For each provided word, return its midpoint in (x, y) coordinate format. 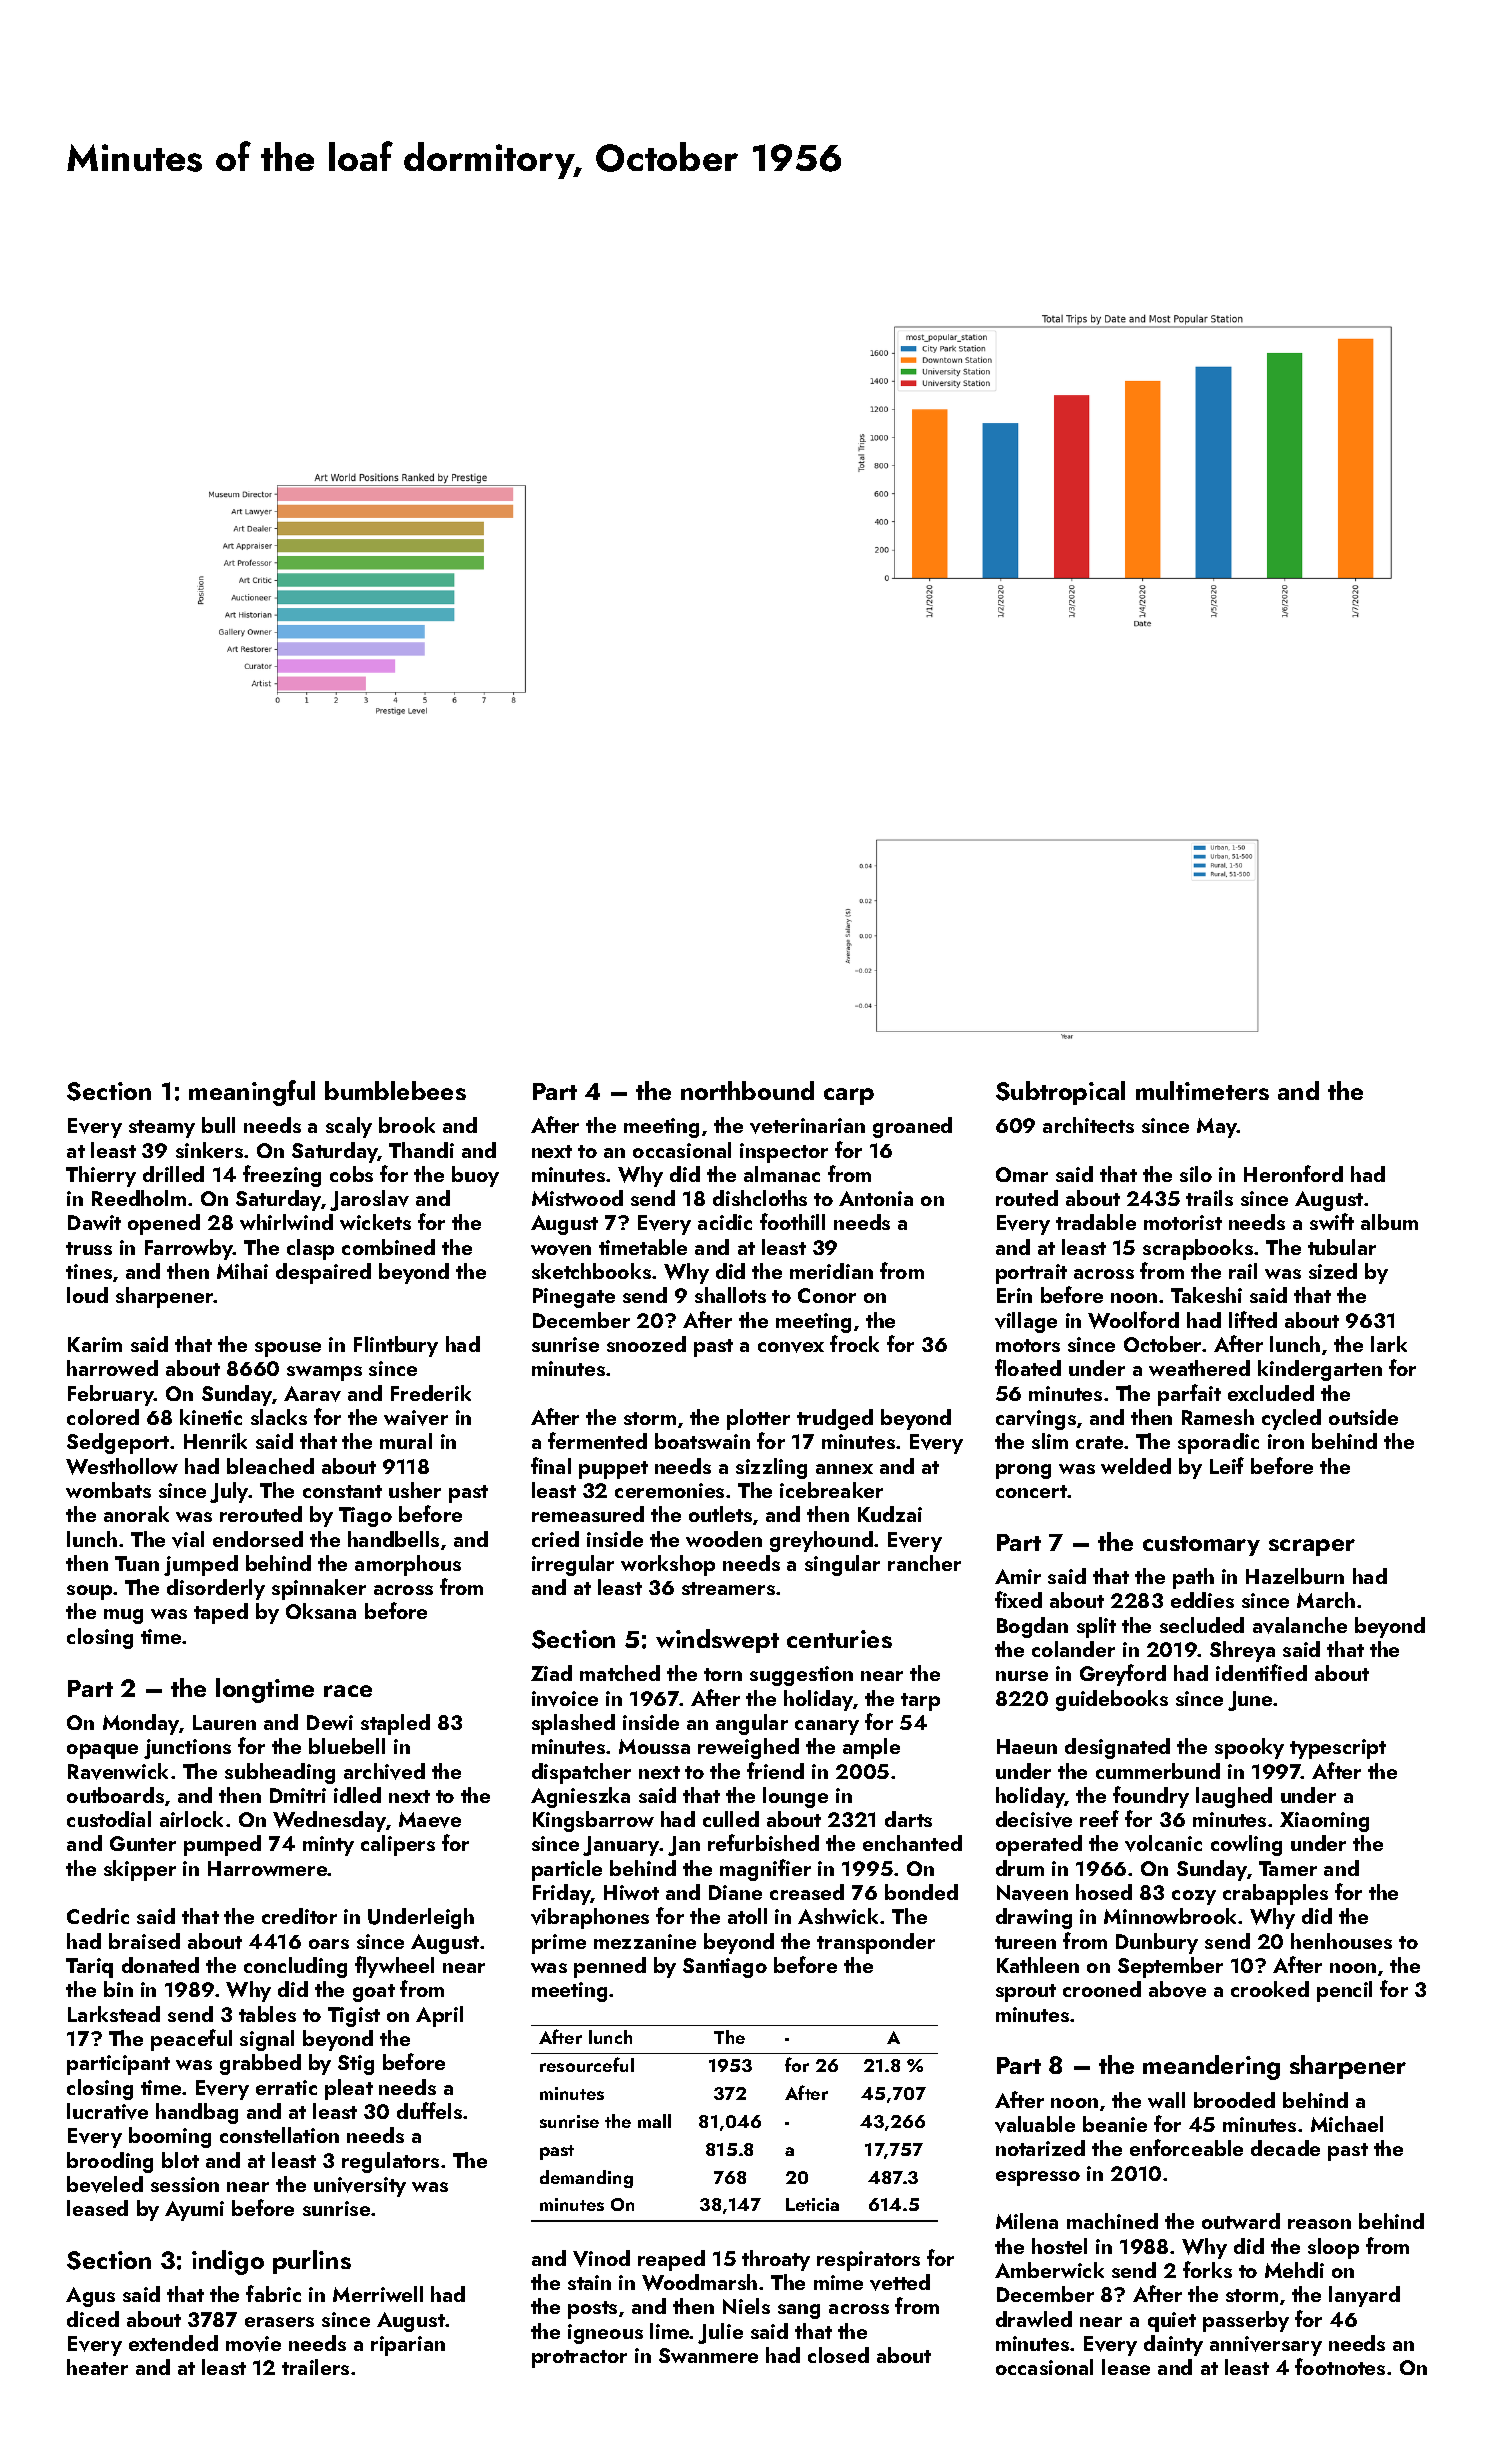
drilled (173, 1174)
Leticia (812, 2204)
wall (1166, 2100)
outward (1241, 2221)
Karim (95, 1344)
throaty (776, 2260)
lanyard (1364, 2296)
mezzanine (645, 1941)
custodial (109, 1819)
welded (1136, 1466)
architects (1088, 1125)
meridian (831, 1271)
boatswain (702, 1441)
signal (267, 2040)
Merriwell (378, 2294)
